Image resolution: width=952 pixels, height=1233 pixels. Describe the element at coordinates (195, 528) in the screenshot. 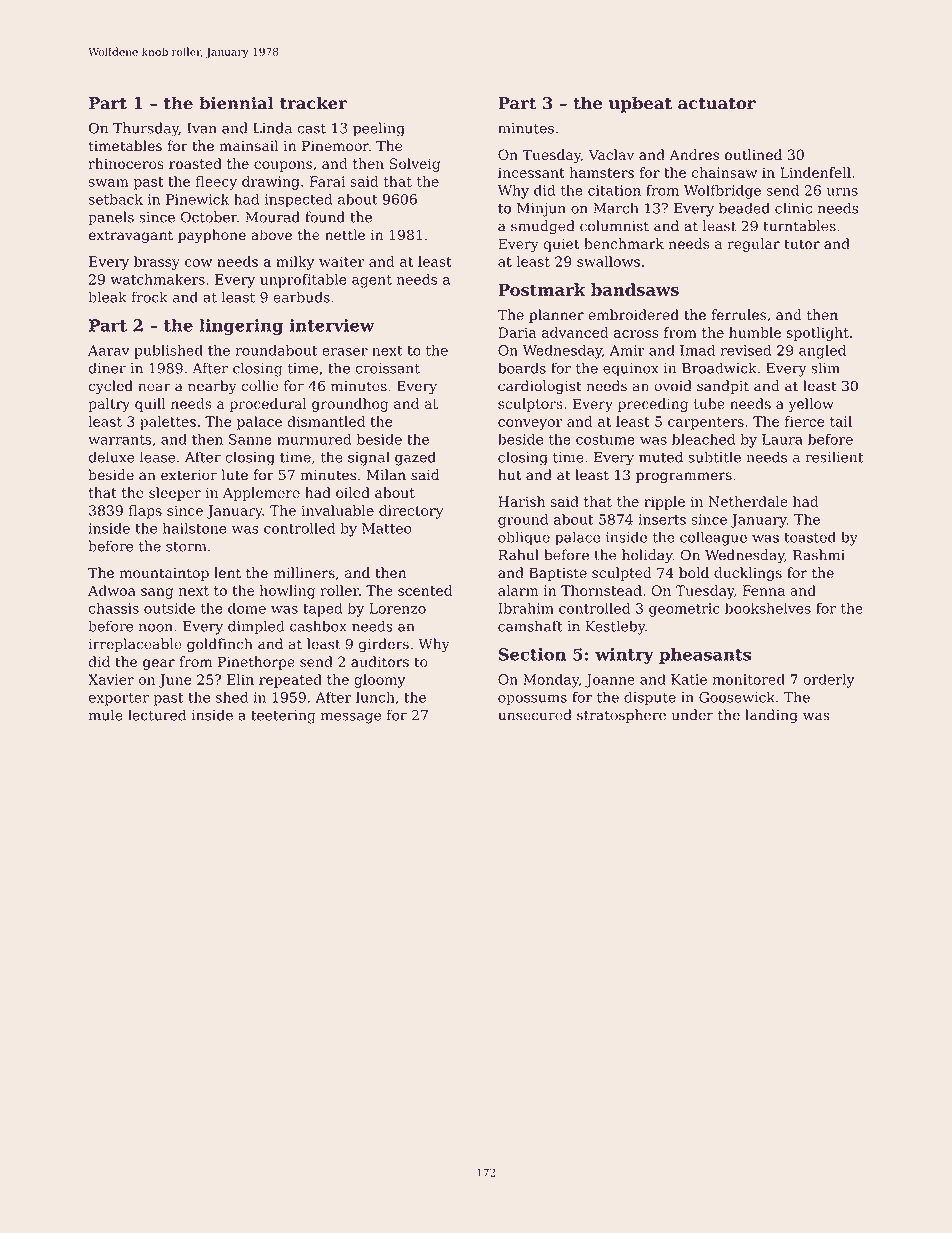

I see `hailstone` at that location.
